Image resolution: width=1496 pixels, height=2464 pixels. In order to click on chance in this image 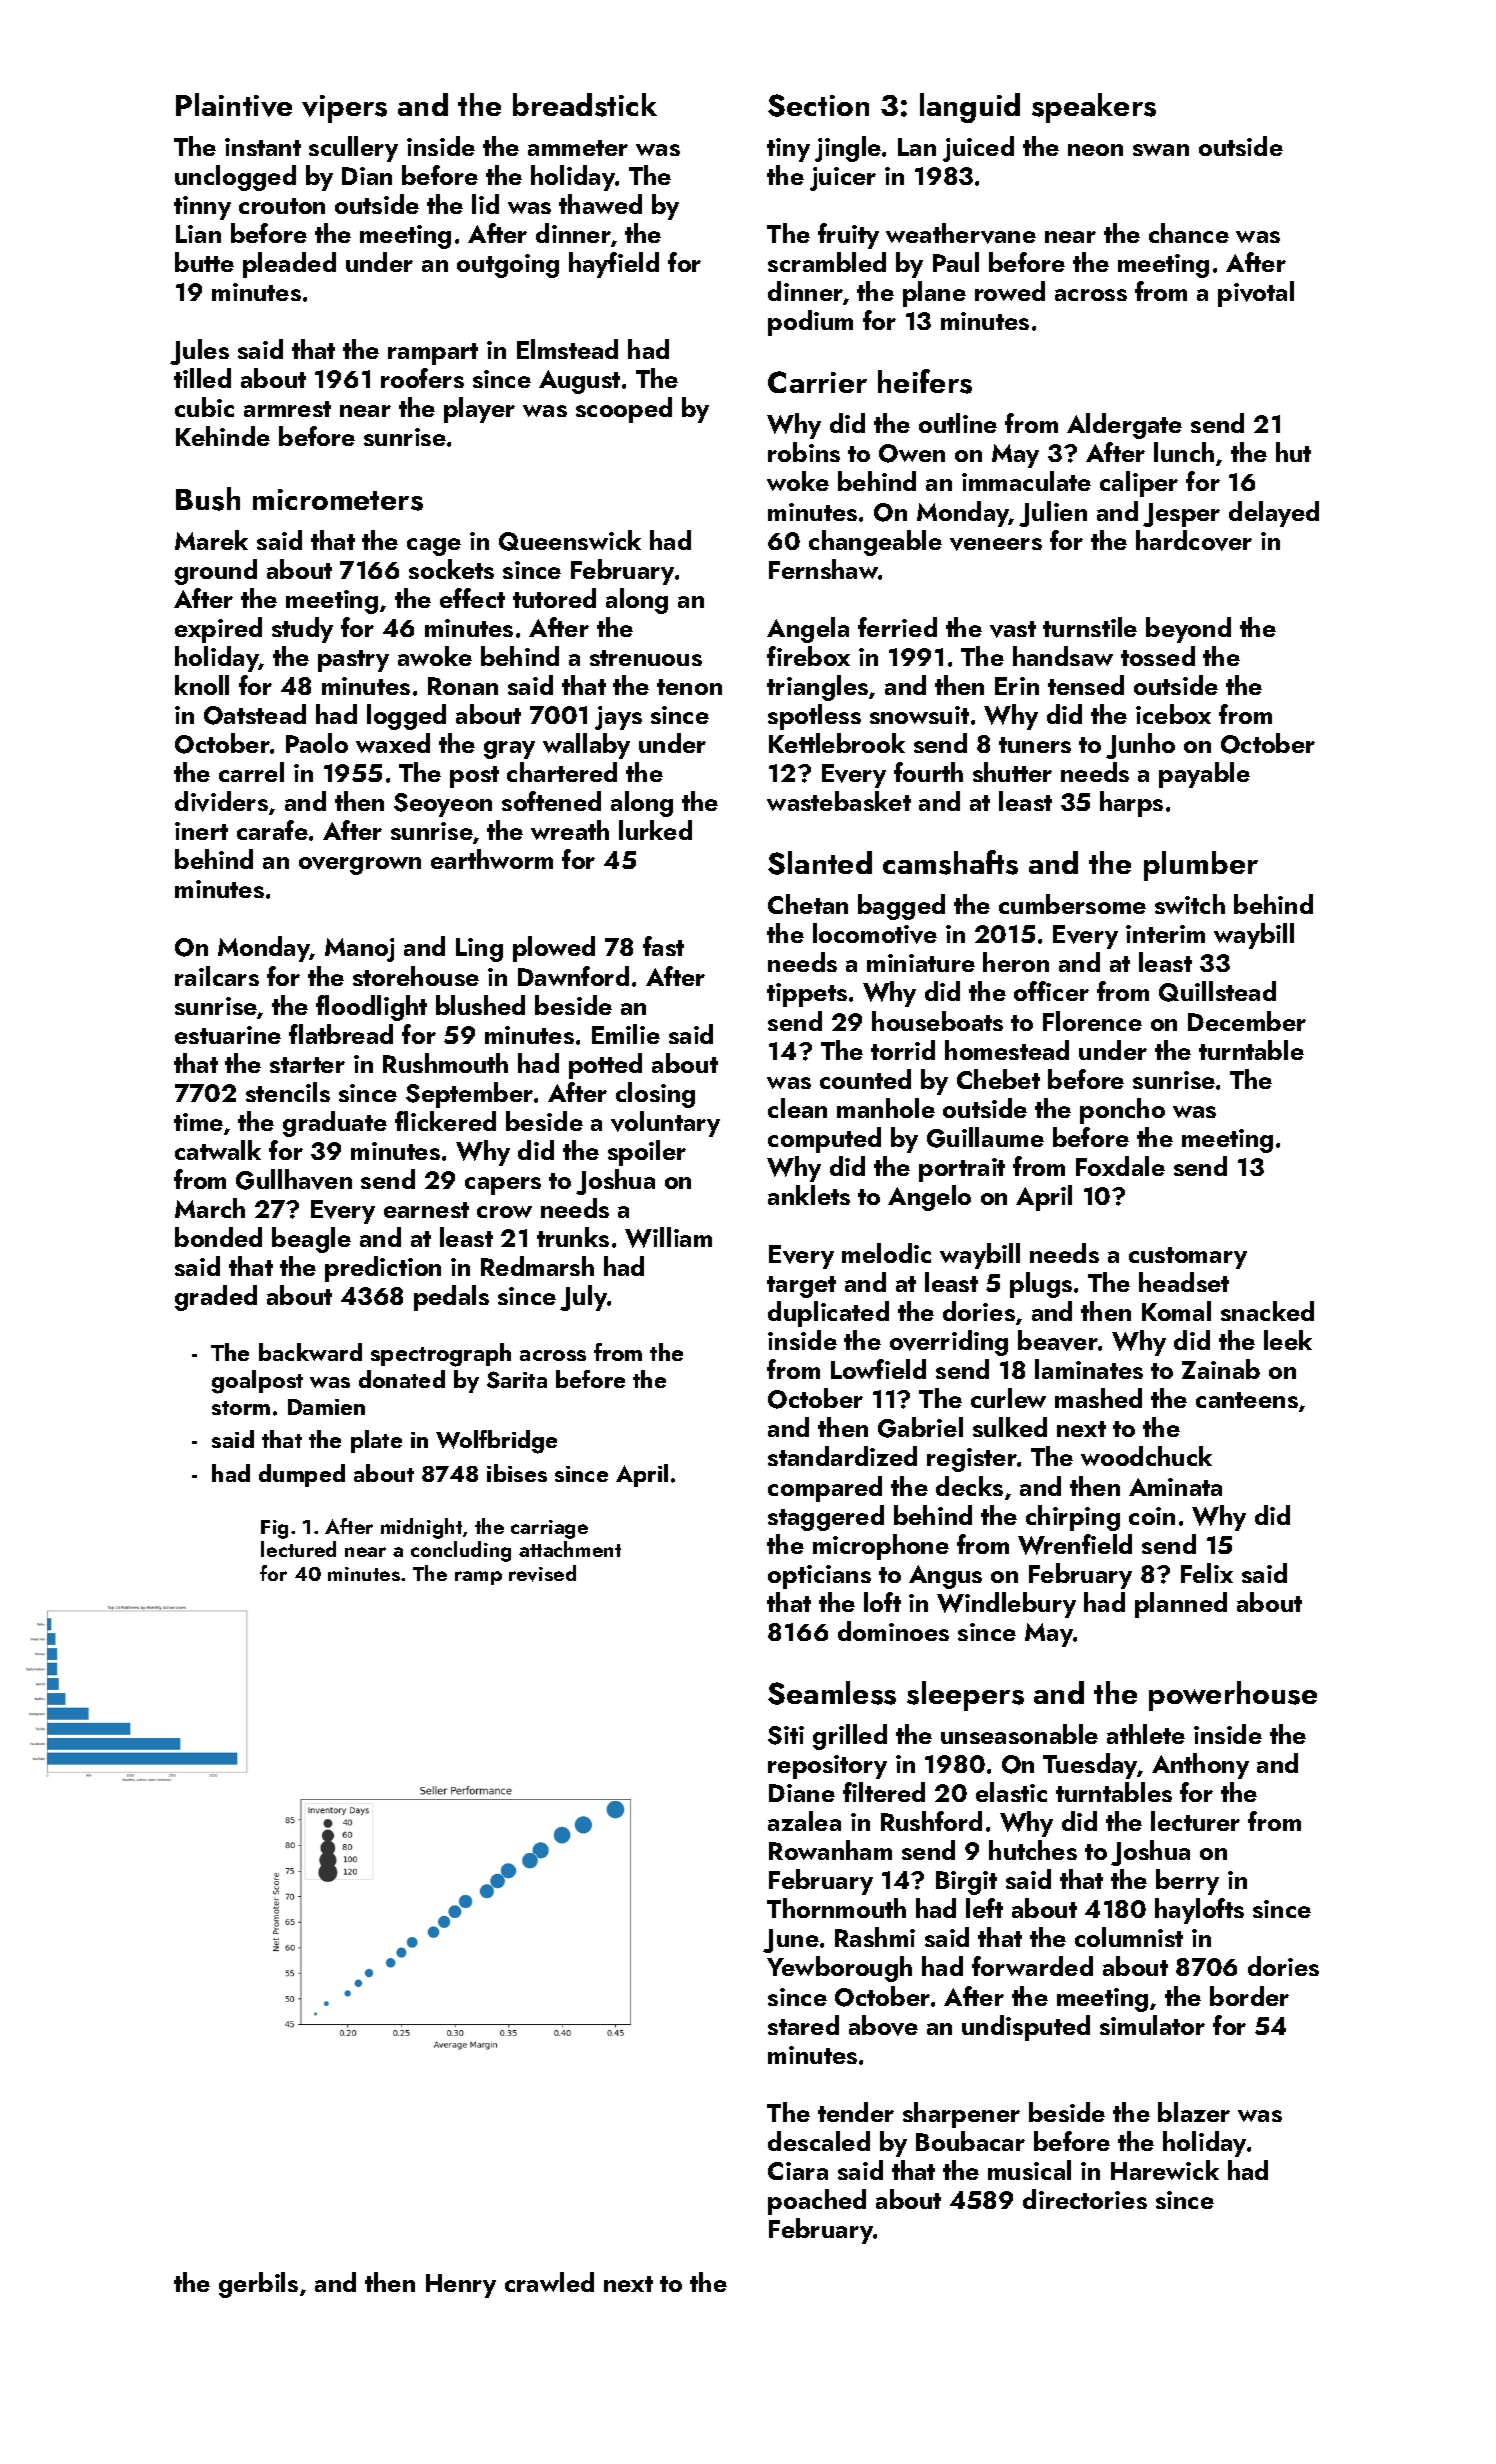, I will do `click(1189, 233)`.
